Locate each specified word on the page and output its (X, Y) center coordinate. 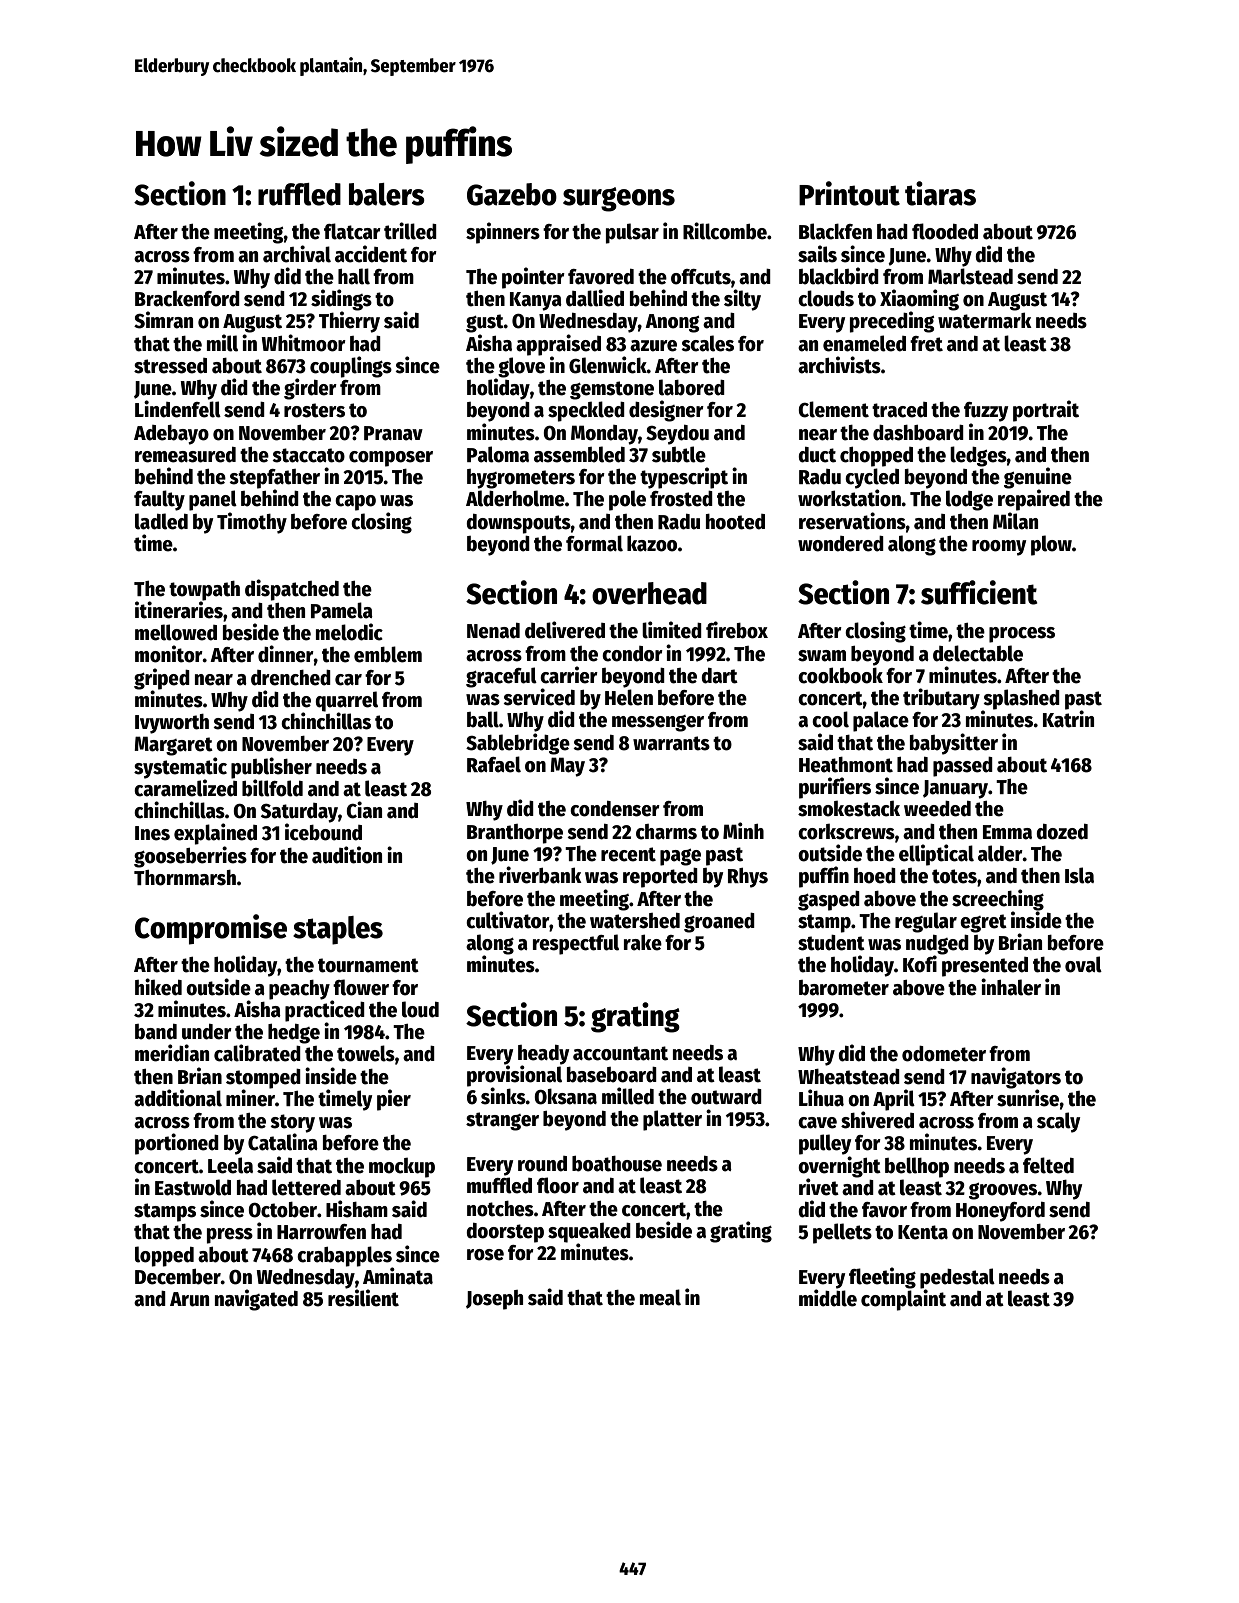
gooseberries (190, 857)
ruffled (299, 194)
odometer (944, 1054)
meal (660, 1297)
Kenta (923, 1232)
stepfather (274, 479)
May (567, 767)
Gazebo (512, 194)
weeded (937, 809)
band (156, 1032)
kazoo (652, 543)
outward (726, 1097)
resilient (363, 1298)
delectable (978, 653)
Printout (849, 193)
